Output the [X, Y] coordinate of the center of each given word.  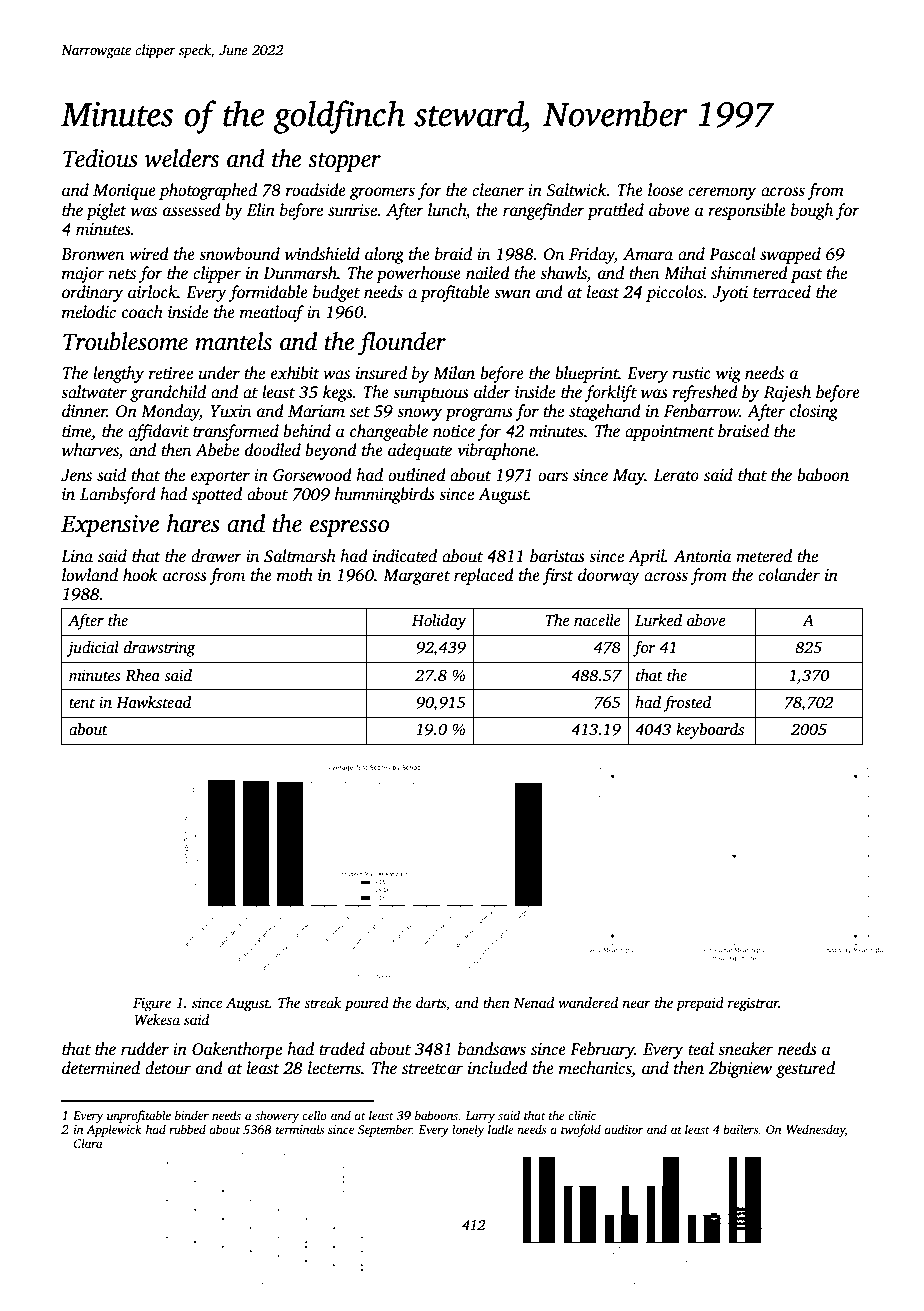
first [558, 576]
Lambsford [118, 495]
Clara [88, 1143]
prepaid [700, 1004]
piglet [106, 211]
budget [336, 293]
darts [431, 1002]
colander [789, 575]
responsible [747, 211]
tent [82, 703]
